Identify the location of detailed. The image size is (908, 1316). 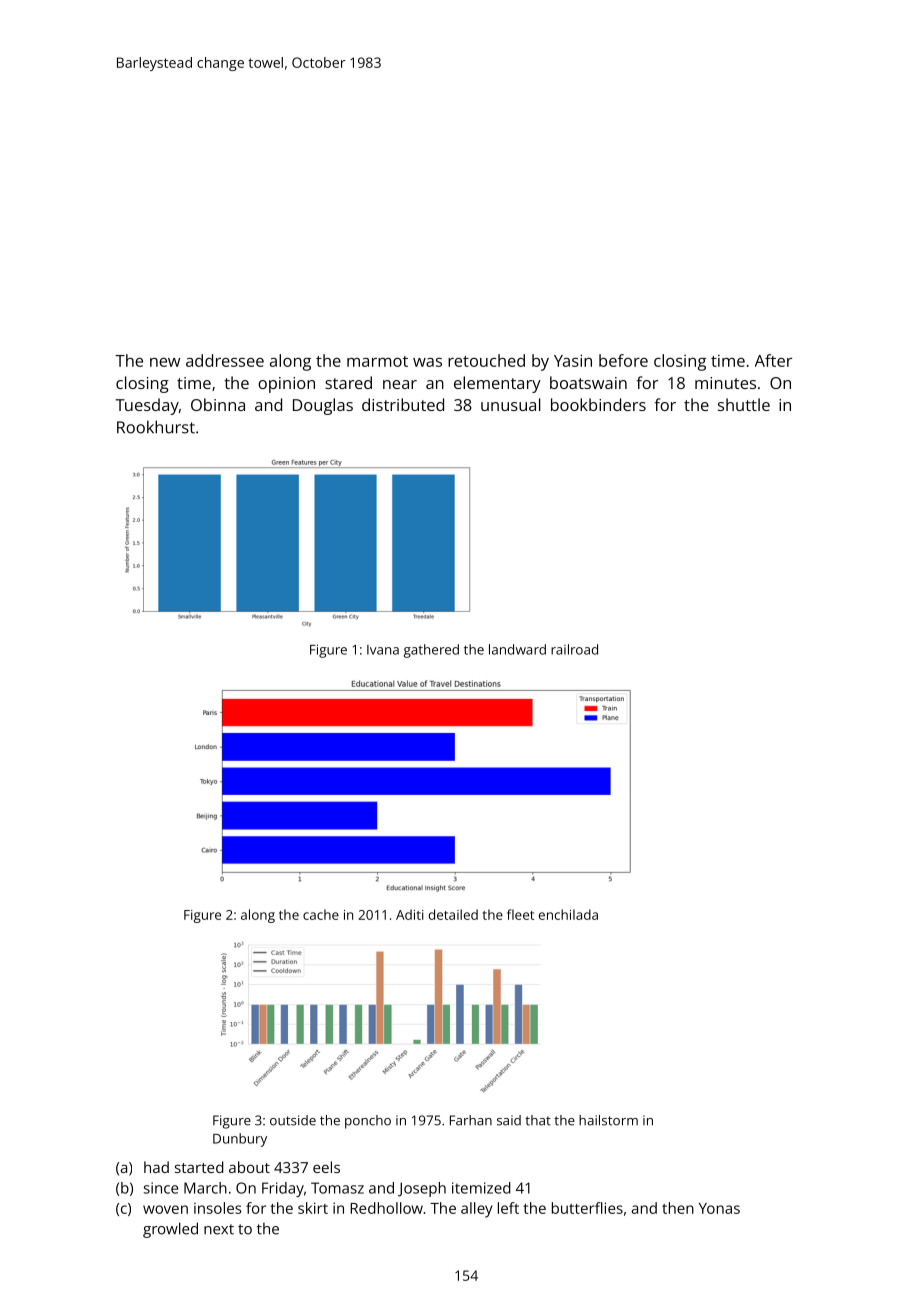
(453, 914).
